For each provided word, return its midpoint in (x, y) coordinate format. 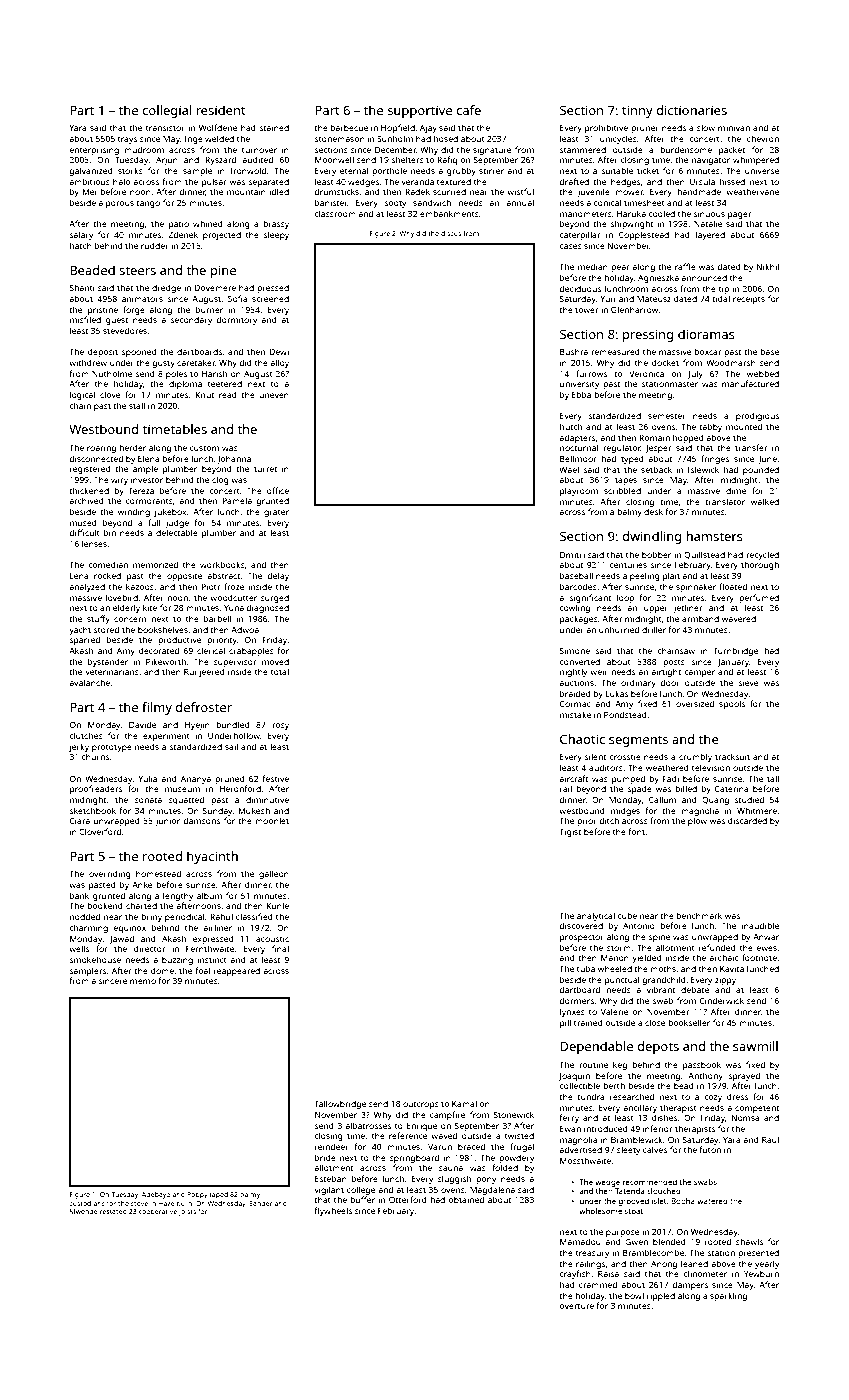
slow (706, 127)
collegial (167, 111)
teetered (225, 383)
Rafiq (447, 160)
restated (113, 1211)
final (280, 948)
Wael (569, 469)
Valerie (614, 1011)
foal (202, 970)
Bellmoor (578, 458)
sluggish (454, 1179)
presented (758, 1253)
